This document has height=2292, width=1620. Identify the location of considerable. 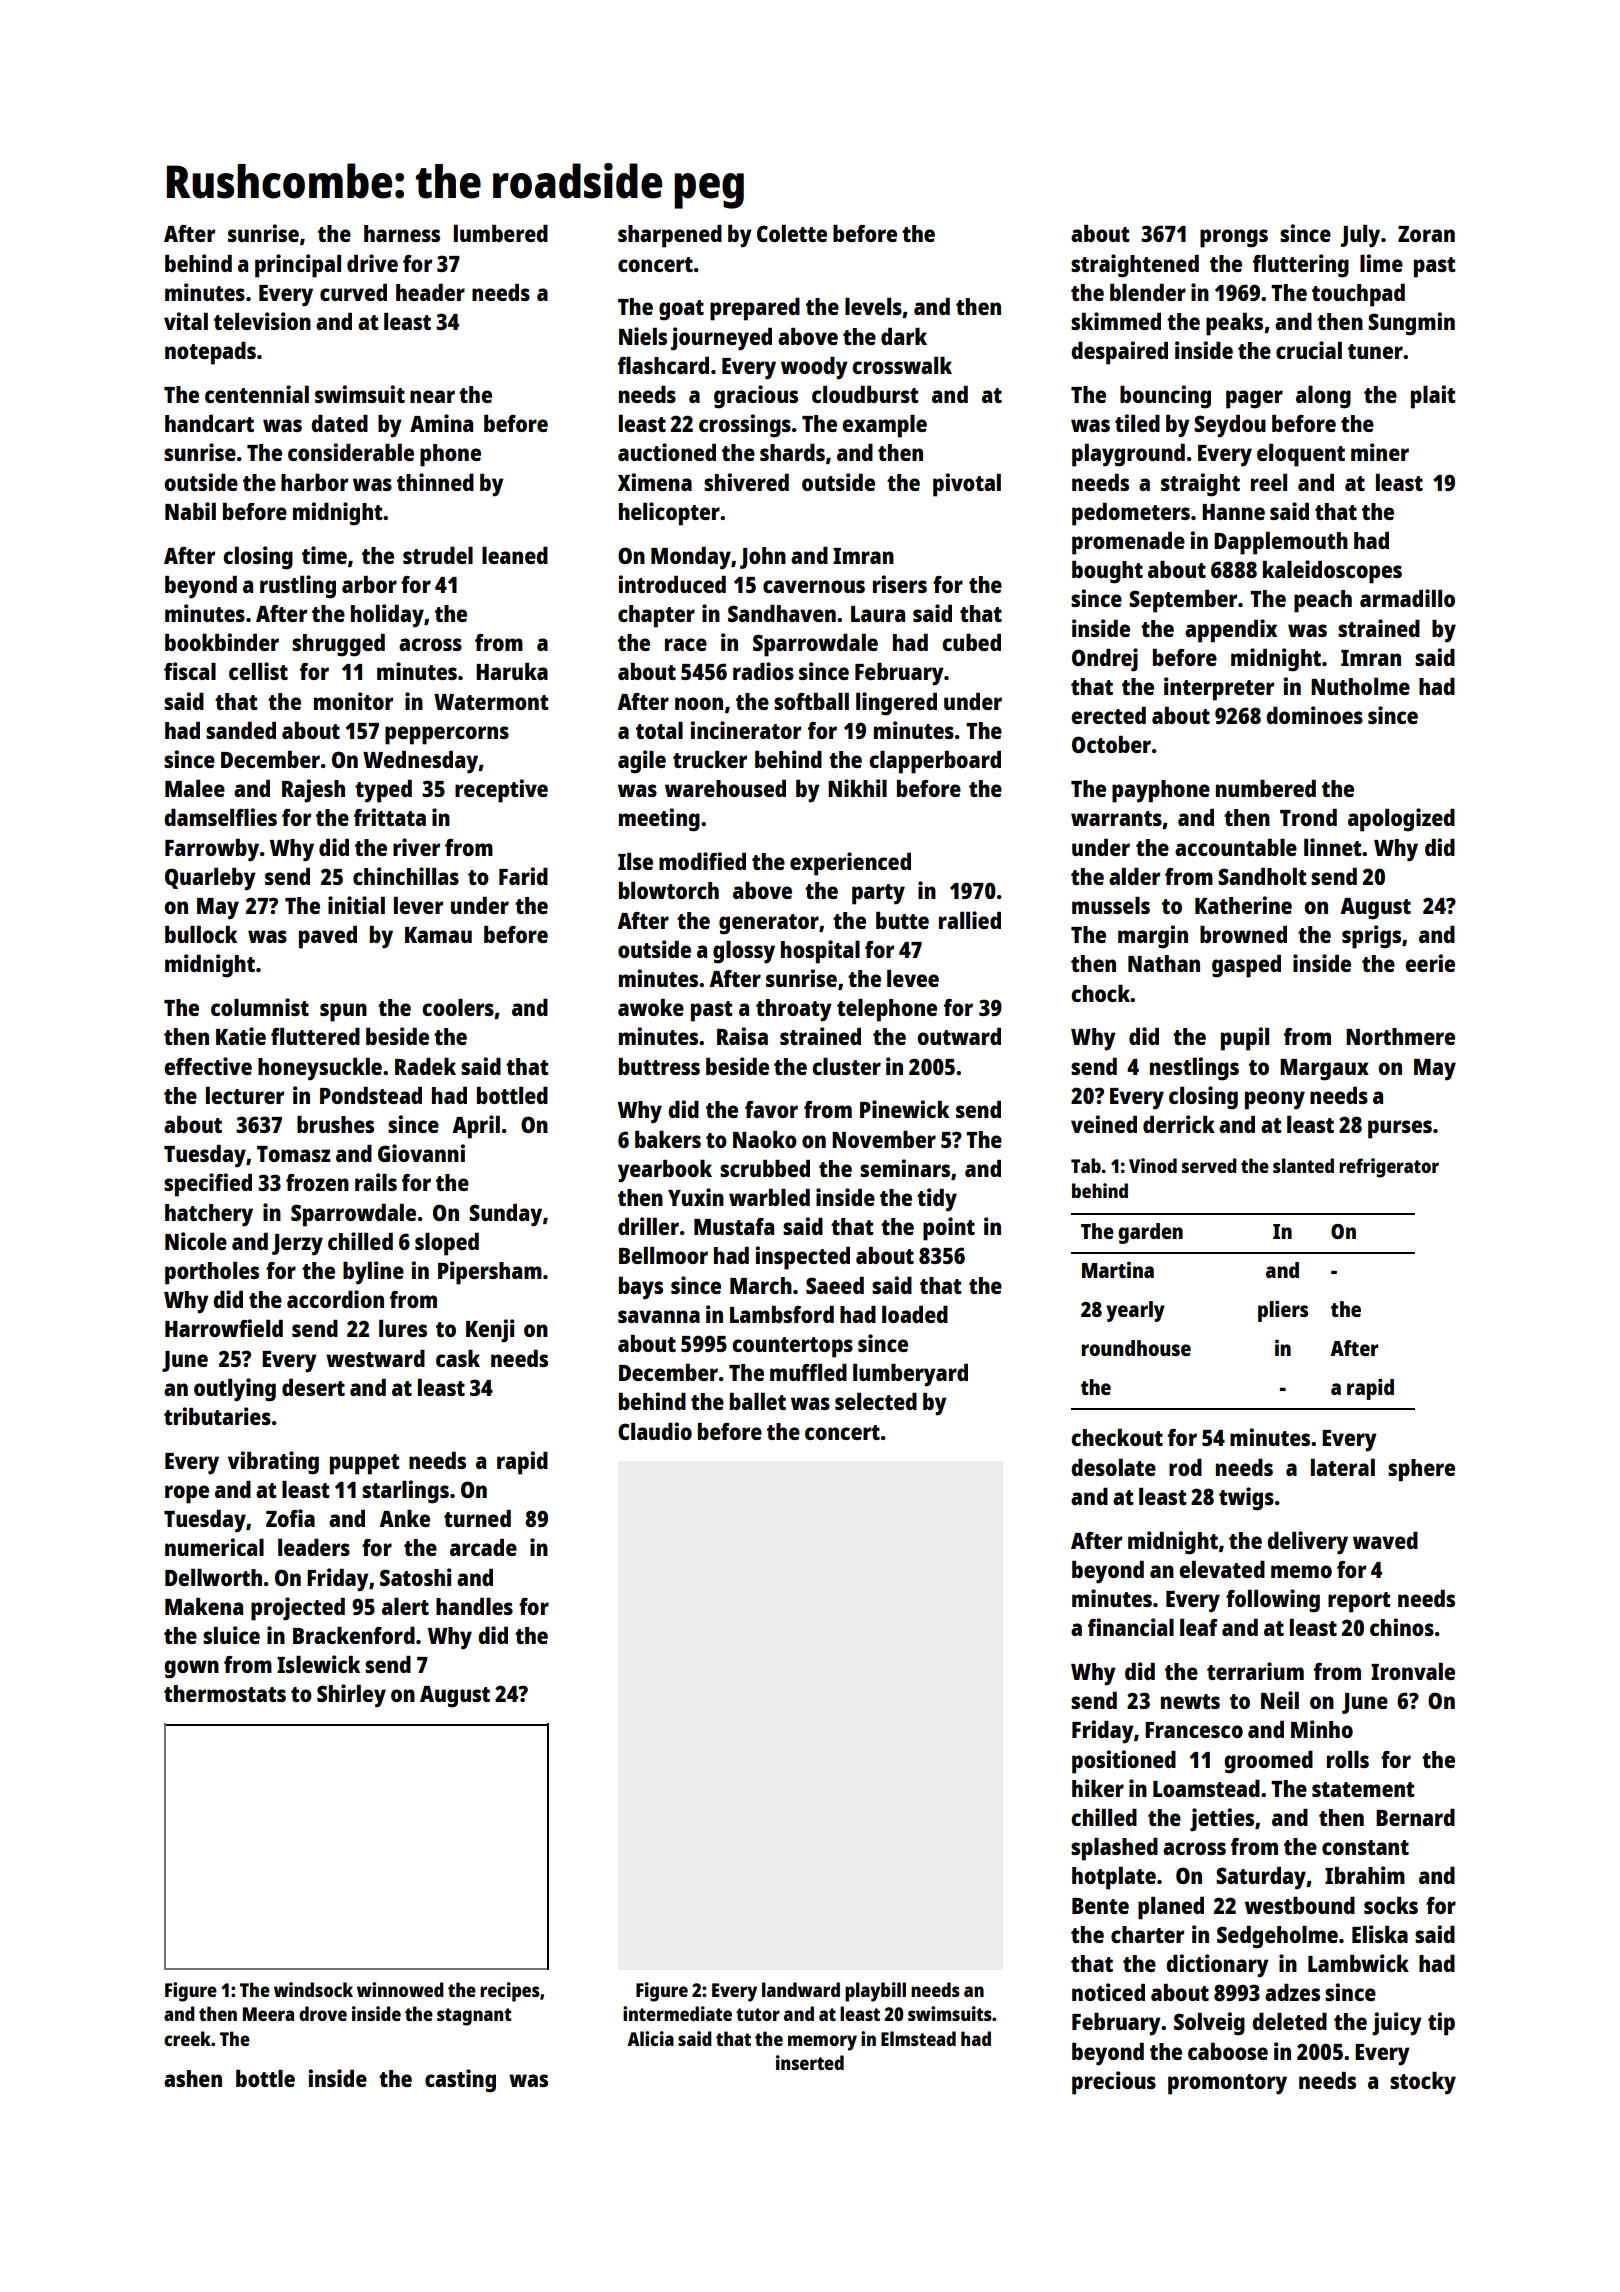
(351, 452).
